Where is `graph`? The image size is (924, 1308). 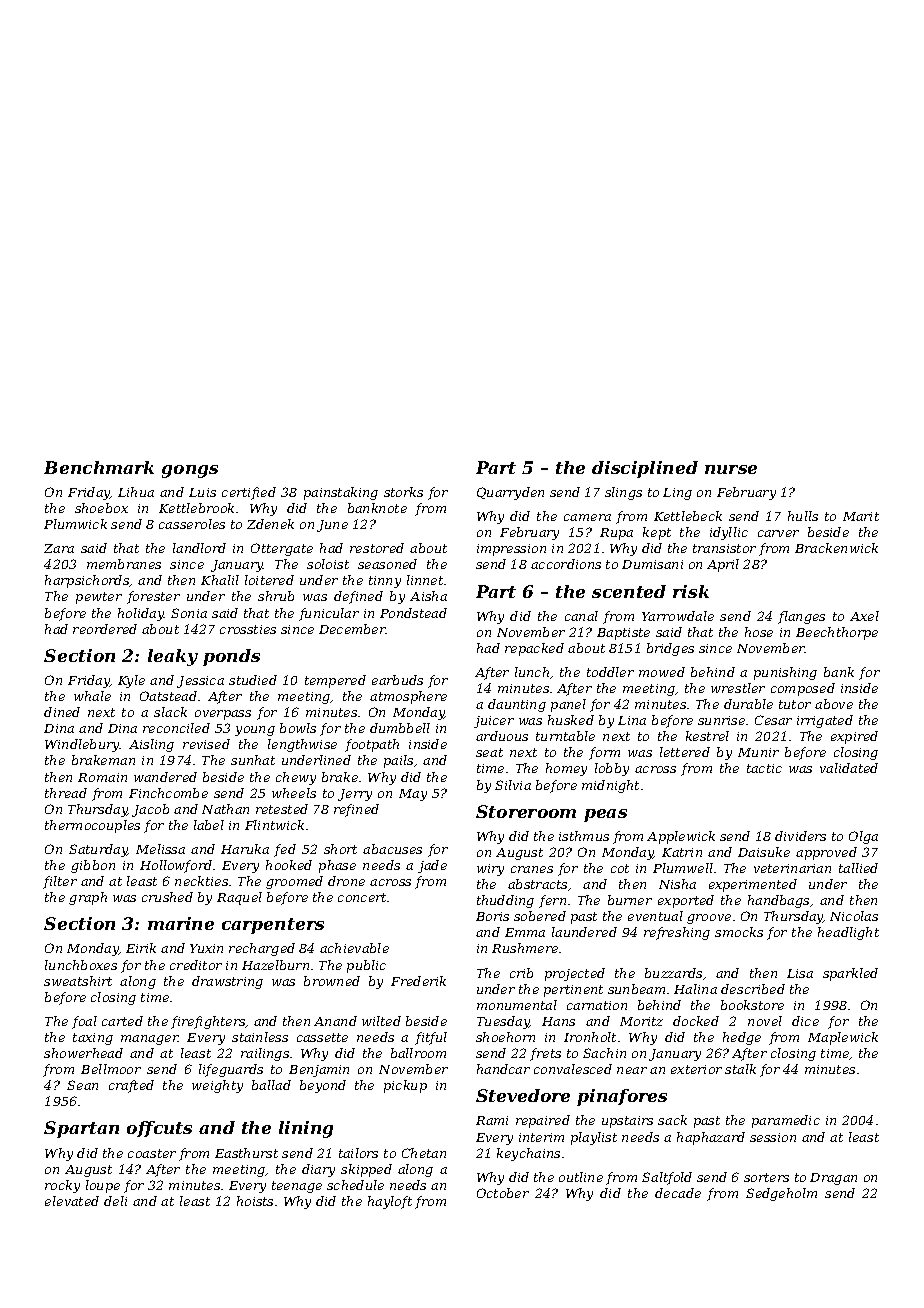
graph is located at coordinates (88, 898).
